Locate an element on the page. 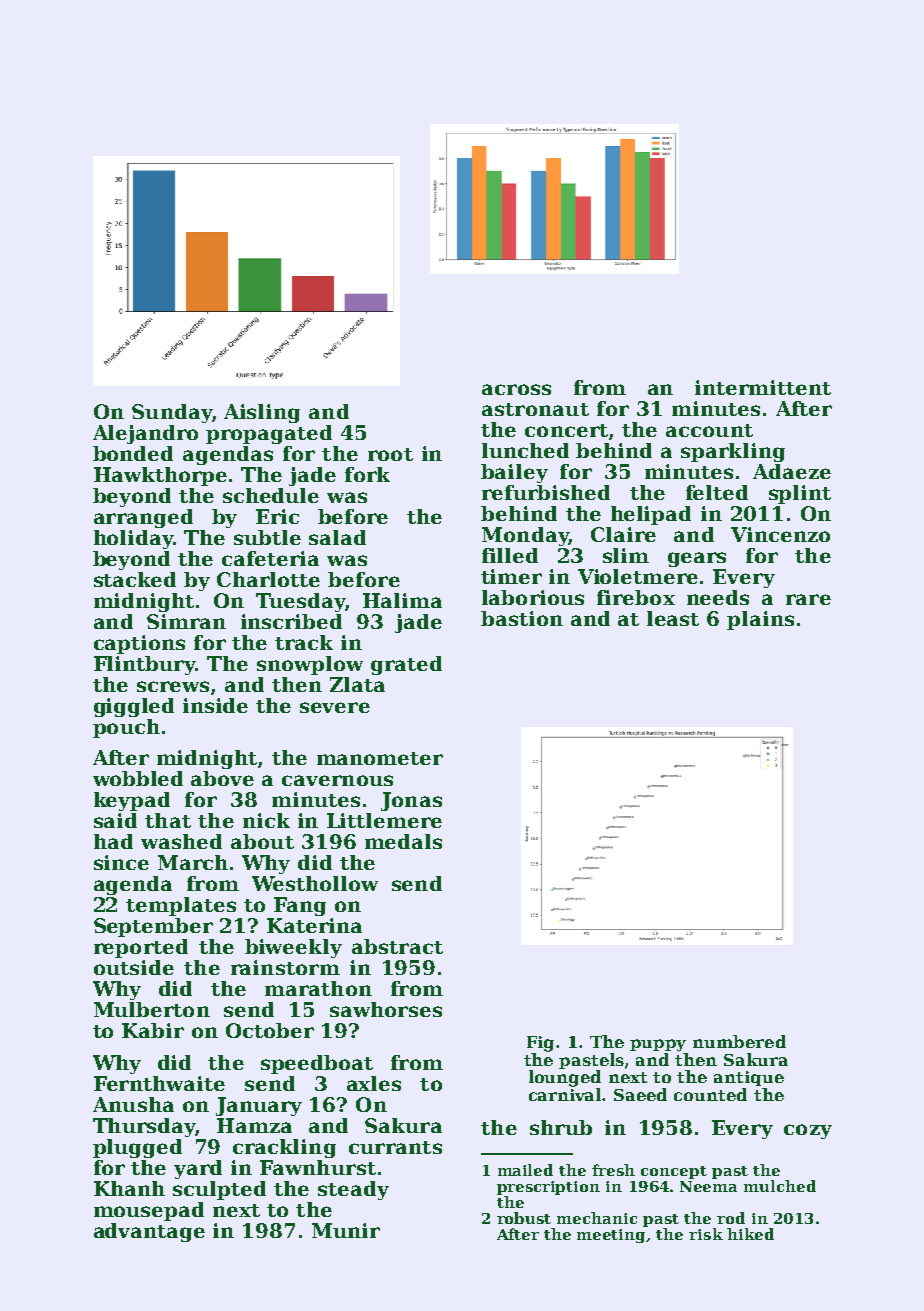  numbered is located at coordinates (739, 1041).
